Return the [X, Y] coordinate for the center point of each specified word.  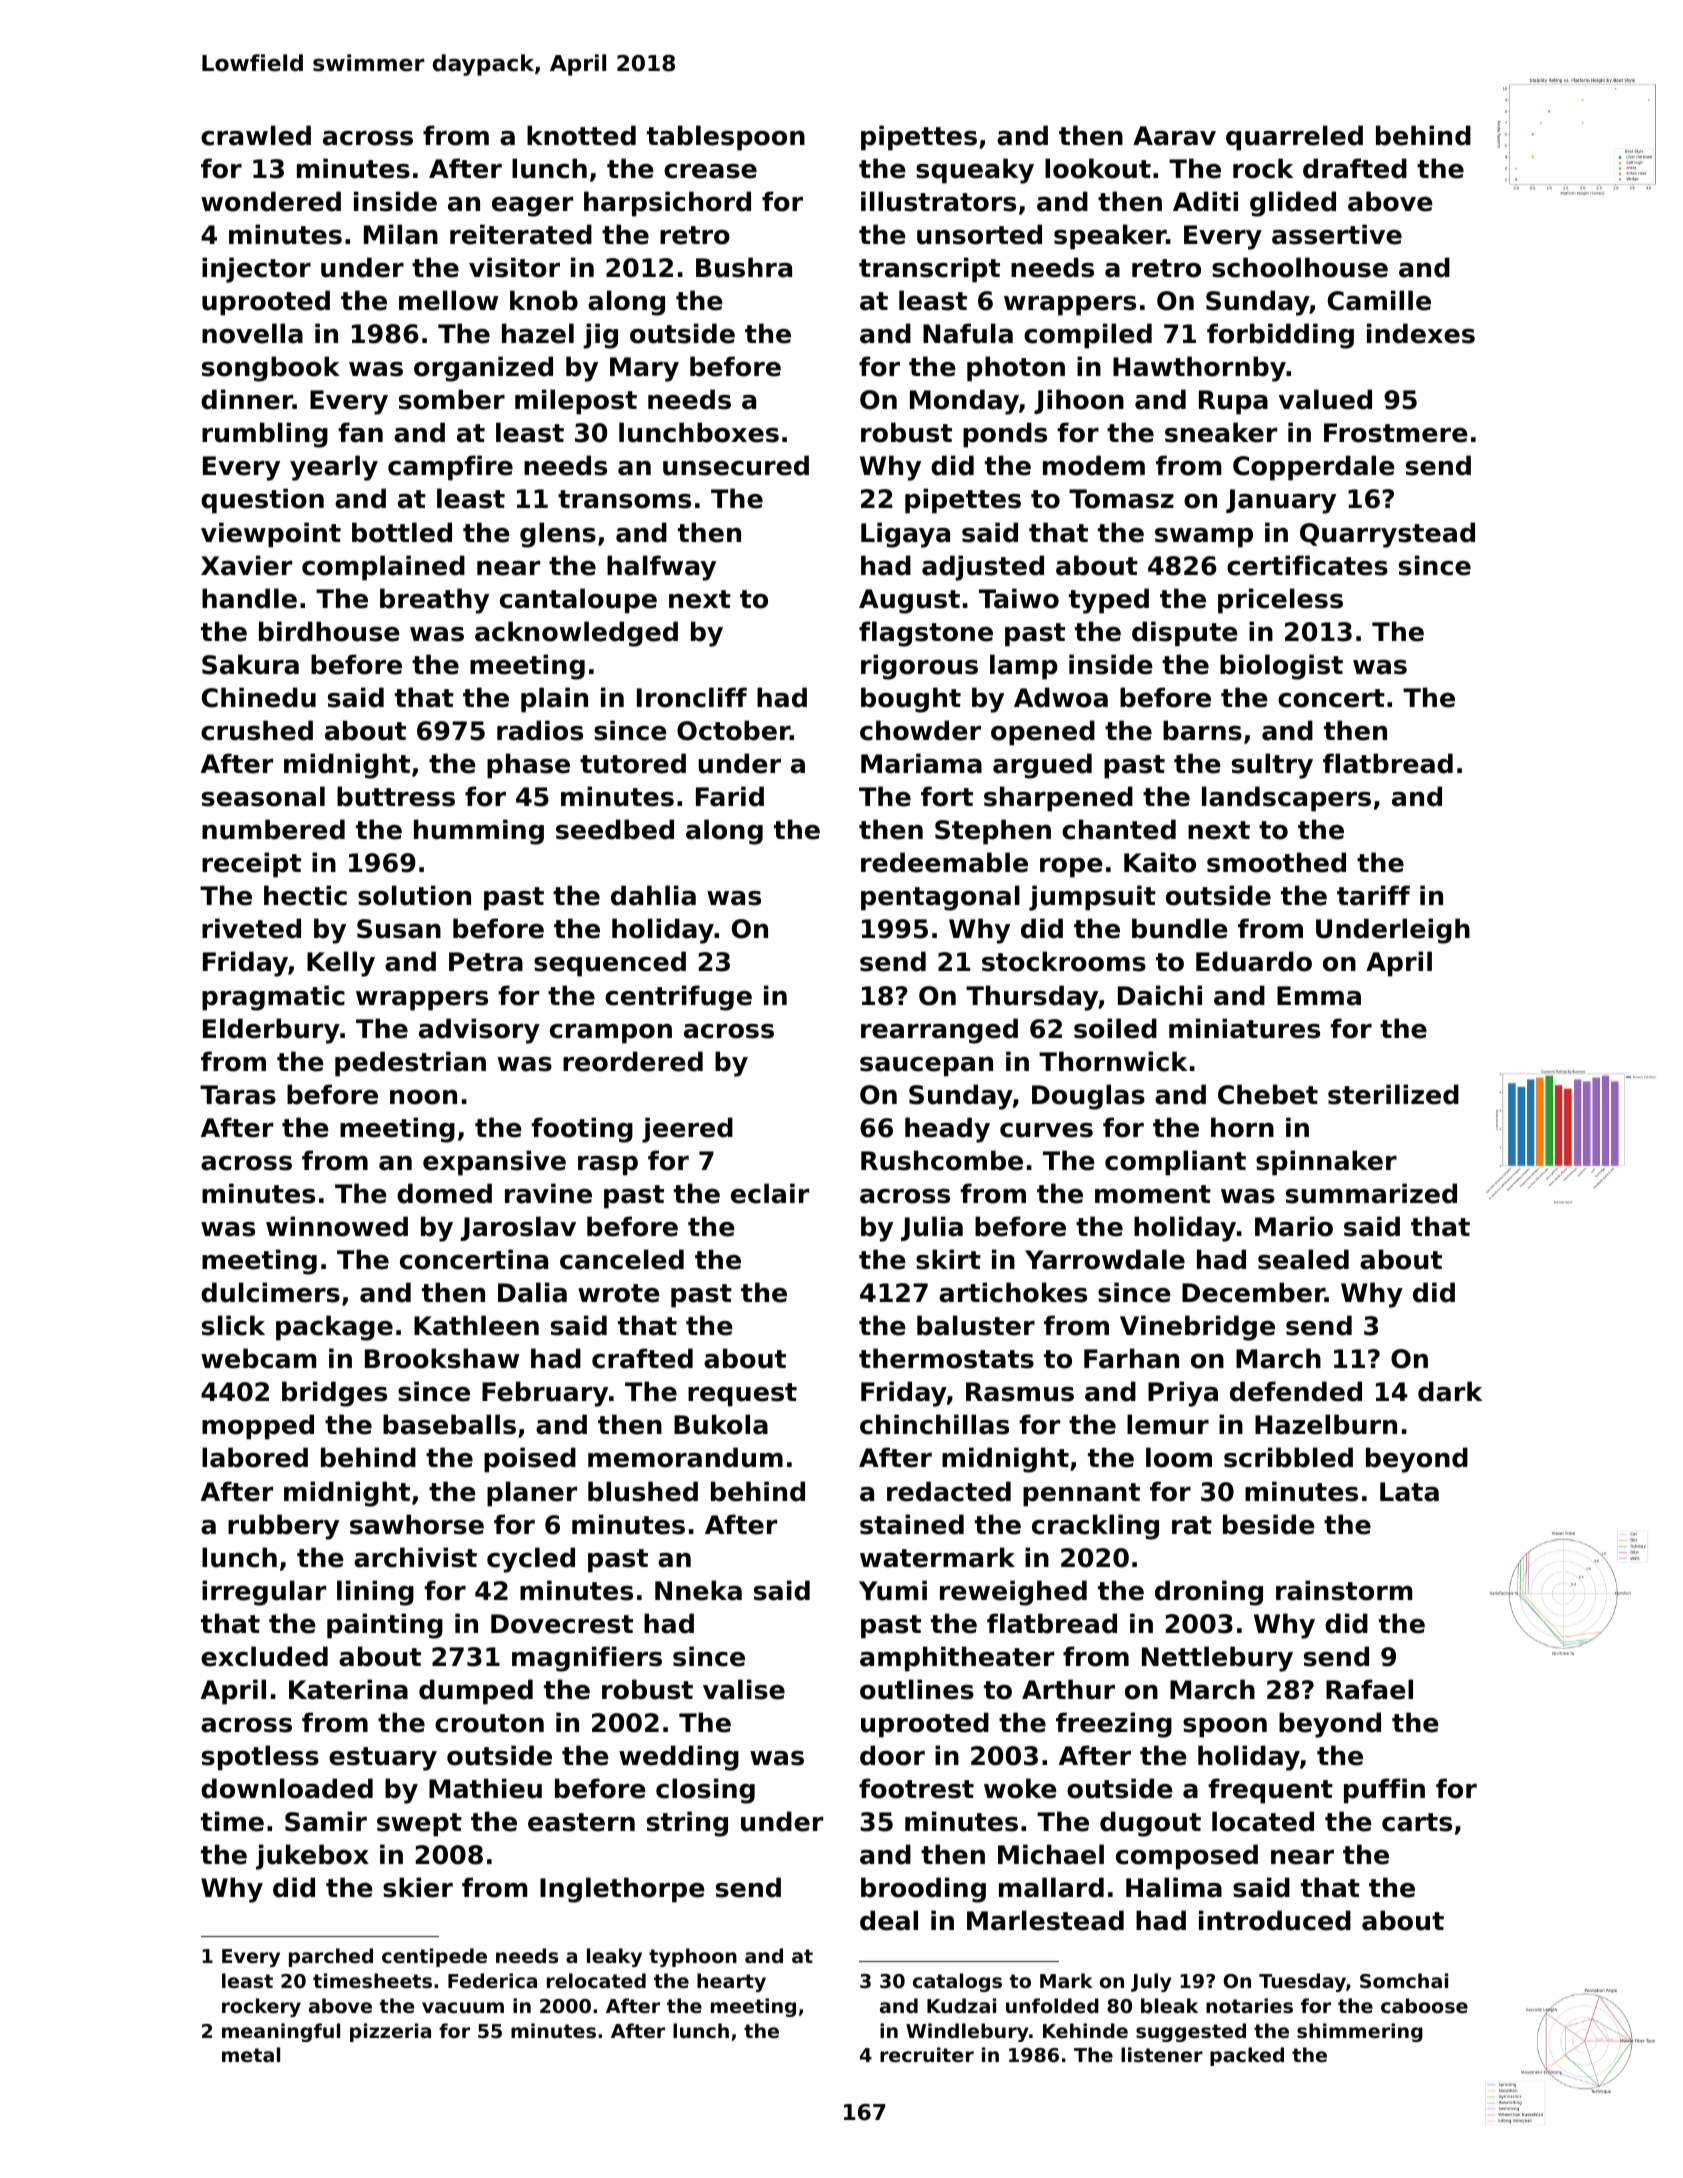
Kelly [341, 964]
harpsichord [667, 204]
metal [251, 2054]
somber [452, 399]
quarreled [1294, 138]
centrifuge [678, 998]
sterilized [1393, 1094]
